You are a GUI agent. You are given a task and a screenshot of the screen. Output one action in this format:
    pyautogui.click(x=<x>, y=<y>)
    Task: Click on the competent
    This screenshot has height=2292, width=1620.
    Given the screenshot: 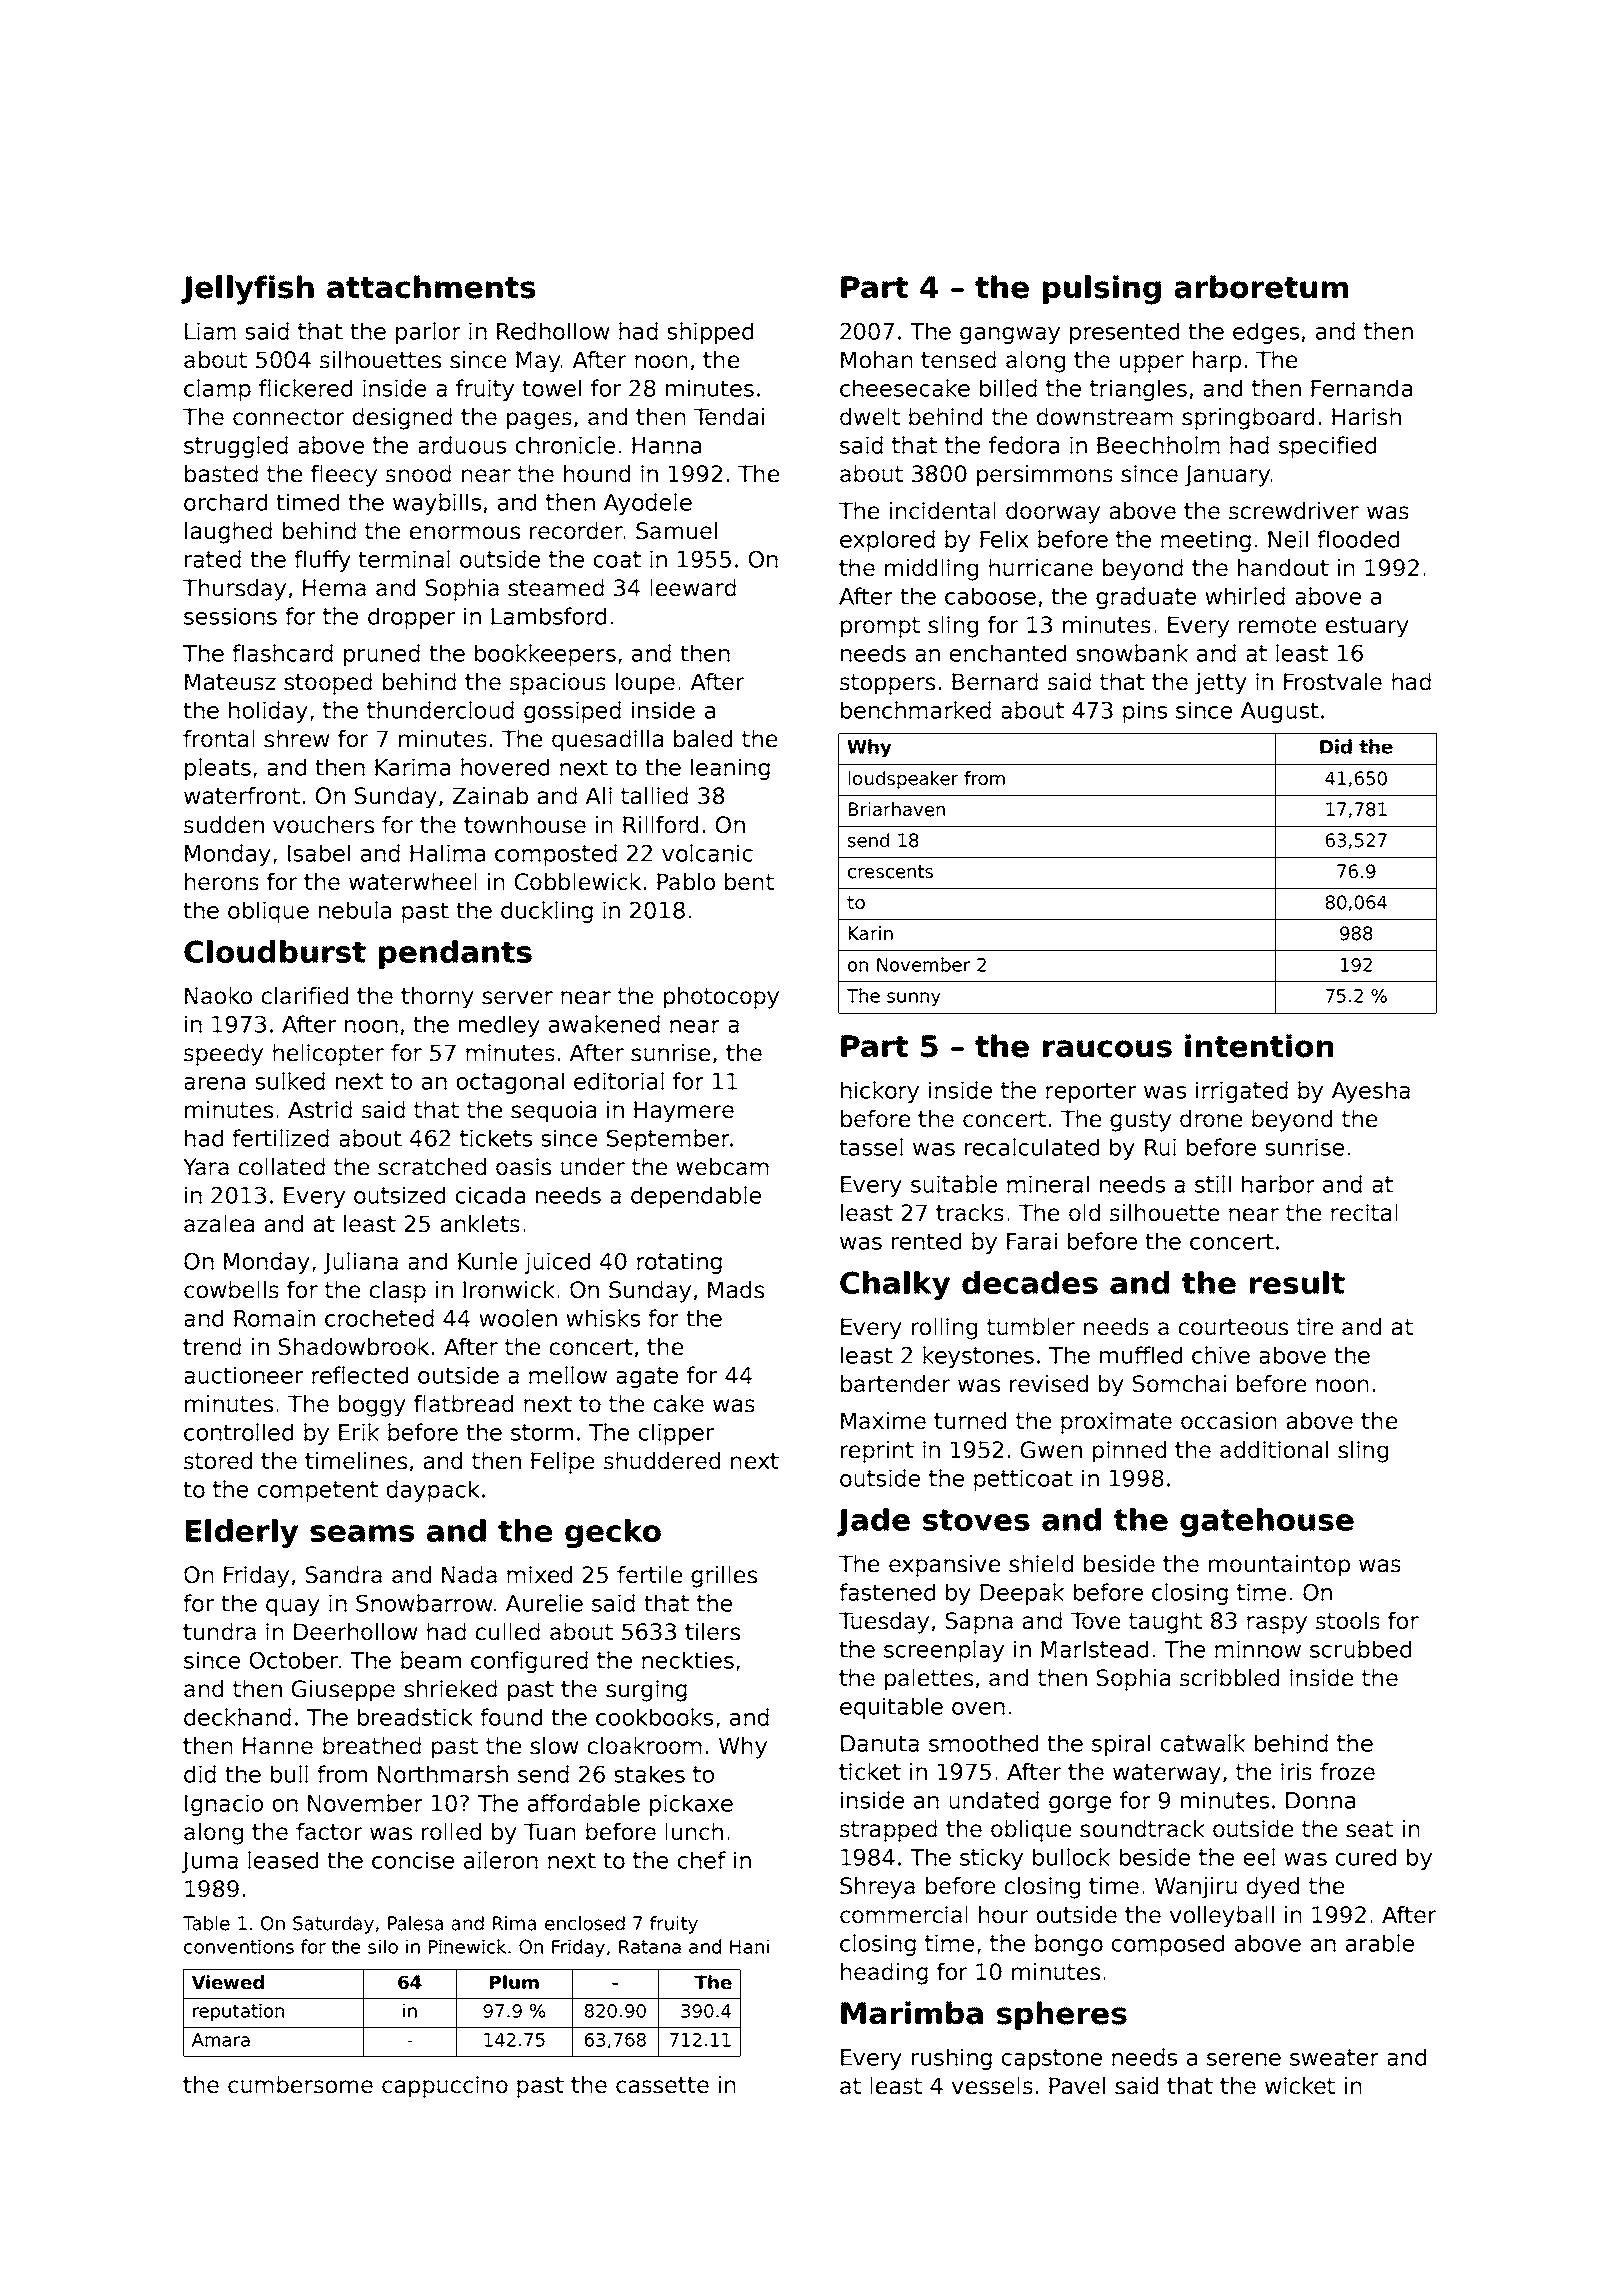 What is the action you would take?
    pyautogui.click(x=317, y=1491)
